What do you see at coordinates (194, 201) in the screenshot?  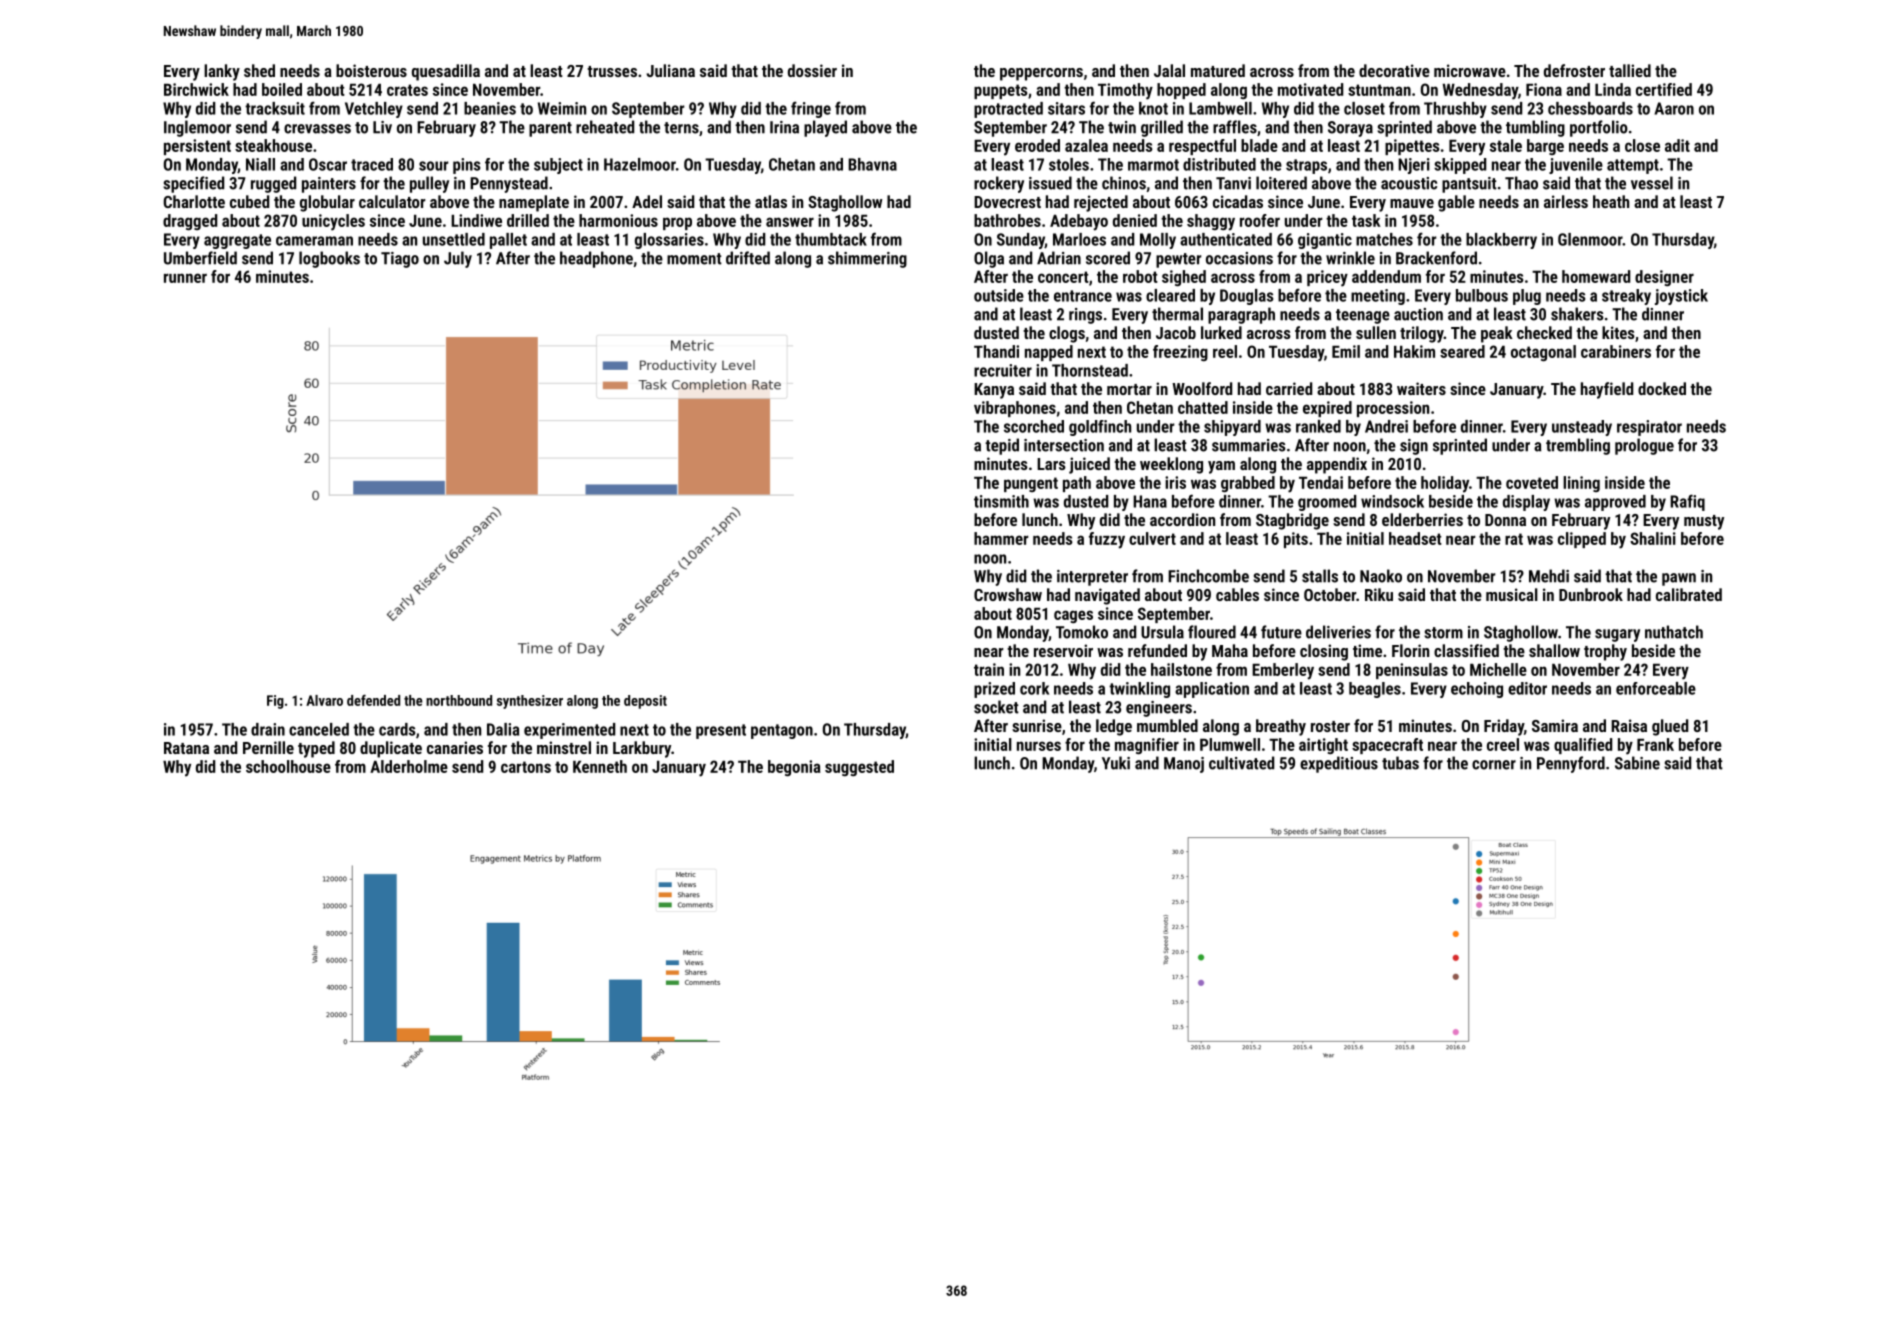 I see `Charlotte` at bounding box center [194, 201].
